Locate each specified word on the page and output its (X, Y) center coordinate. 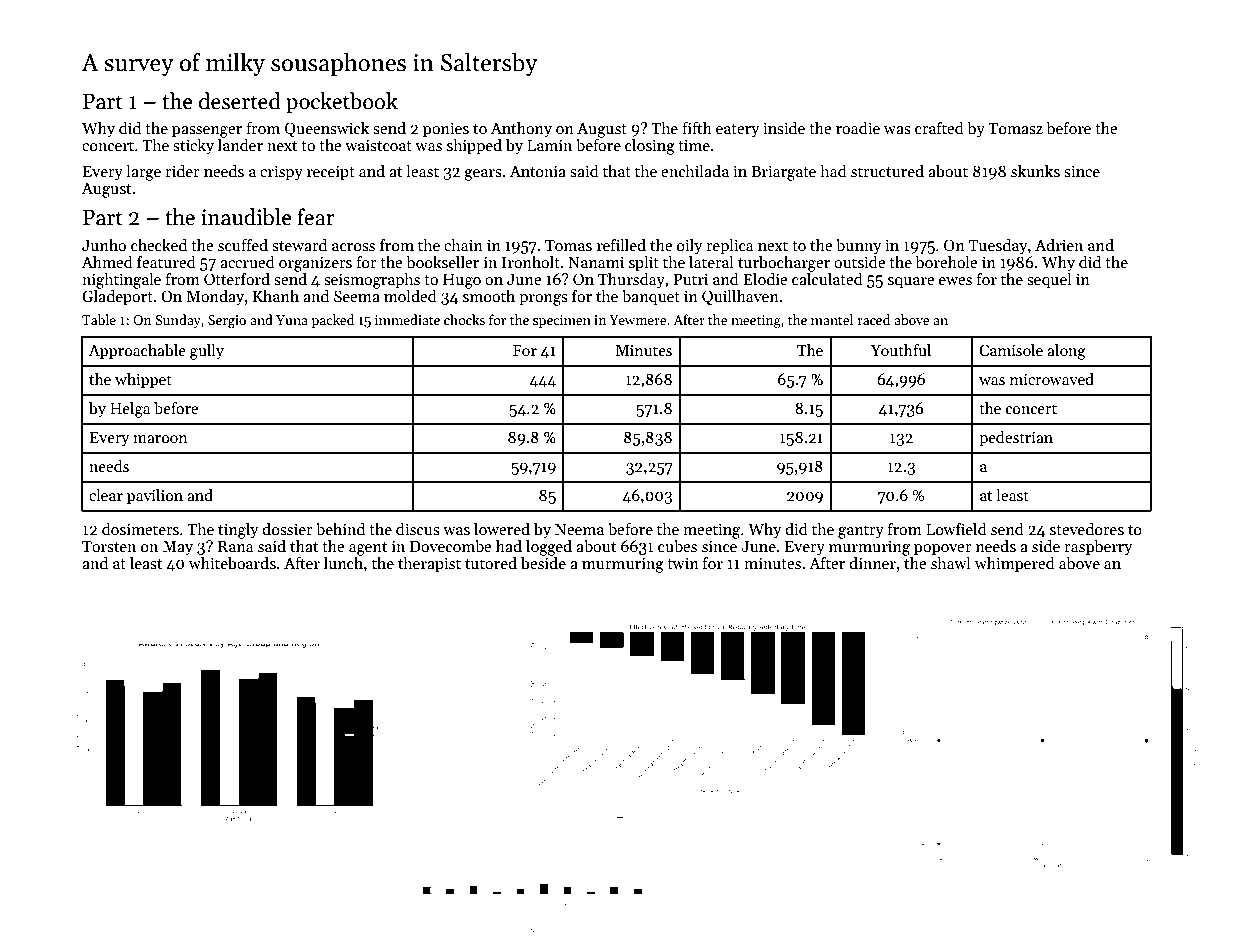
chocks (464, 319)
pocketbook (342, 103)
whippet (143, 380)
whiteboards (232, 563)
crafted (939, 128)
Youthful (901, 350)
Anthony (521, 130)
